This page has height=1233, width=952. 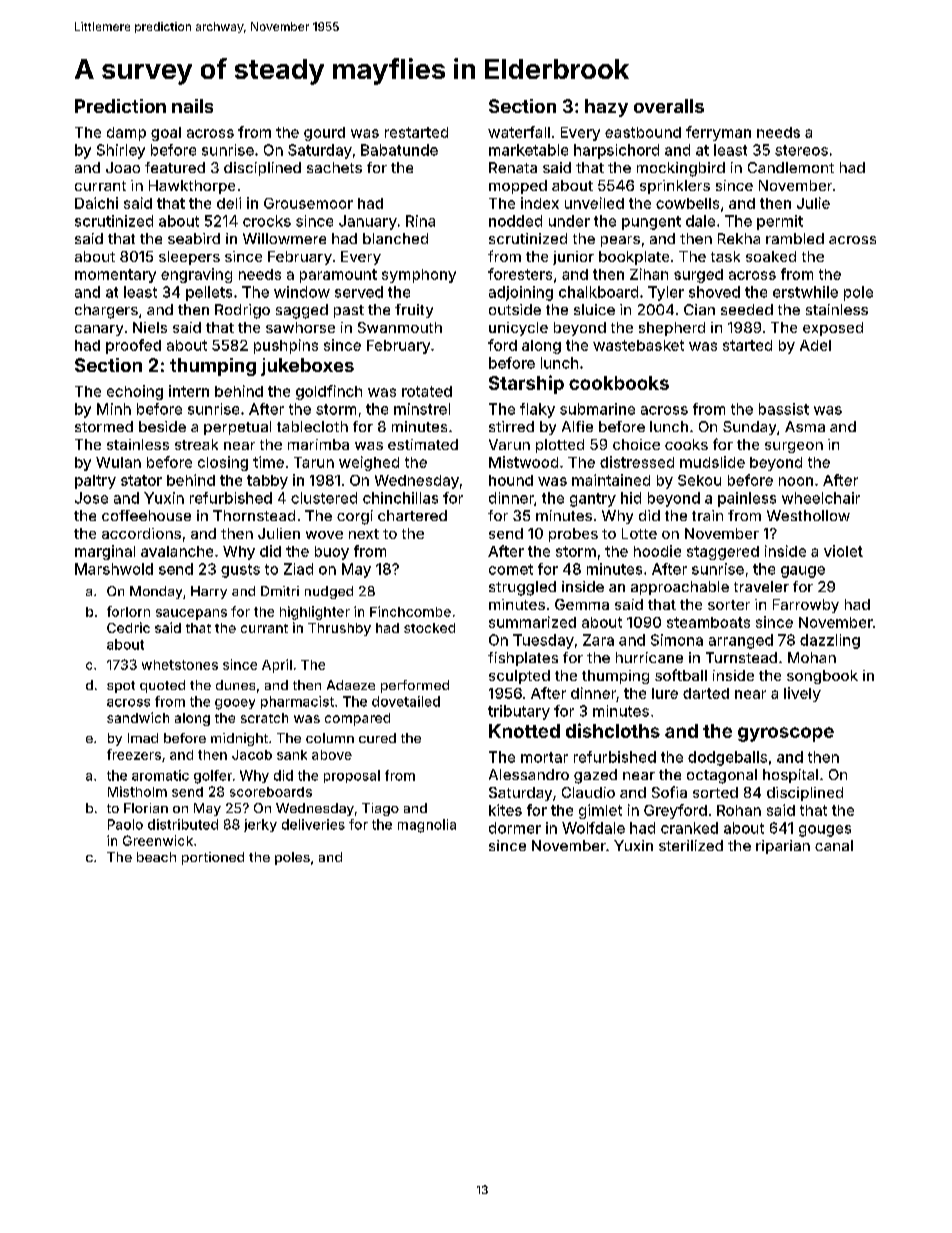 I want to click on hazy, so click(x=606, y=108).
